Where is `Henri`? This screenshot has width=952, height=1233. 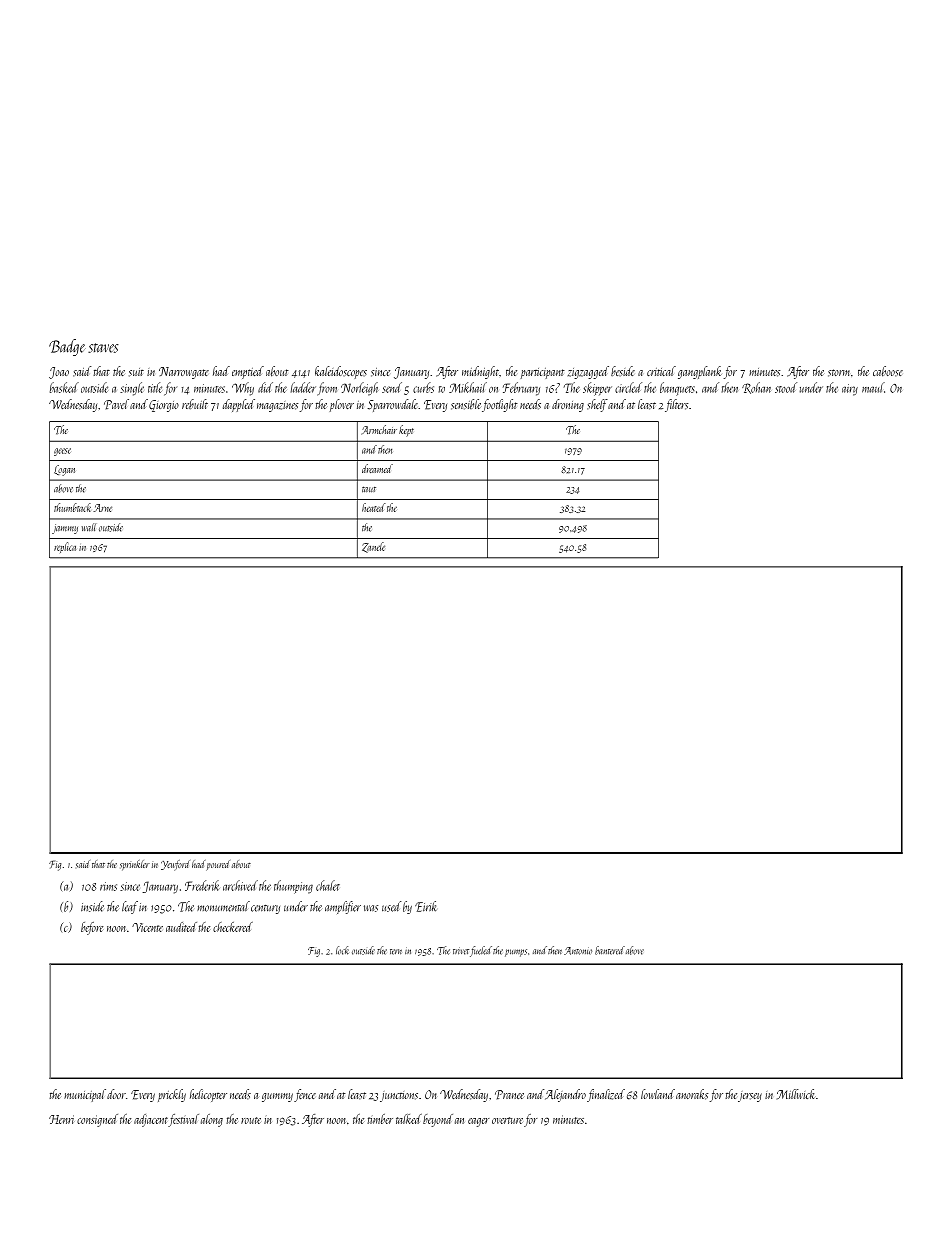
Henri is located at coordinates (61, 1119).
